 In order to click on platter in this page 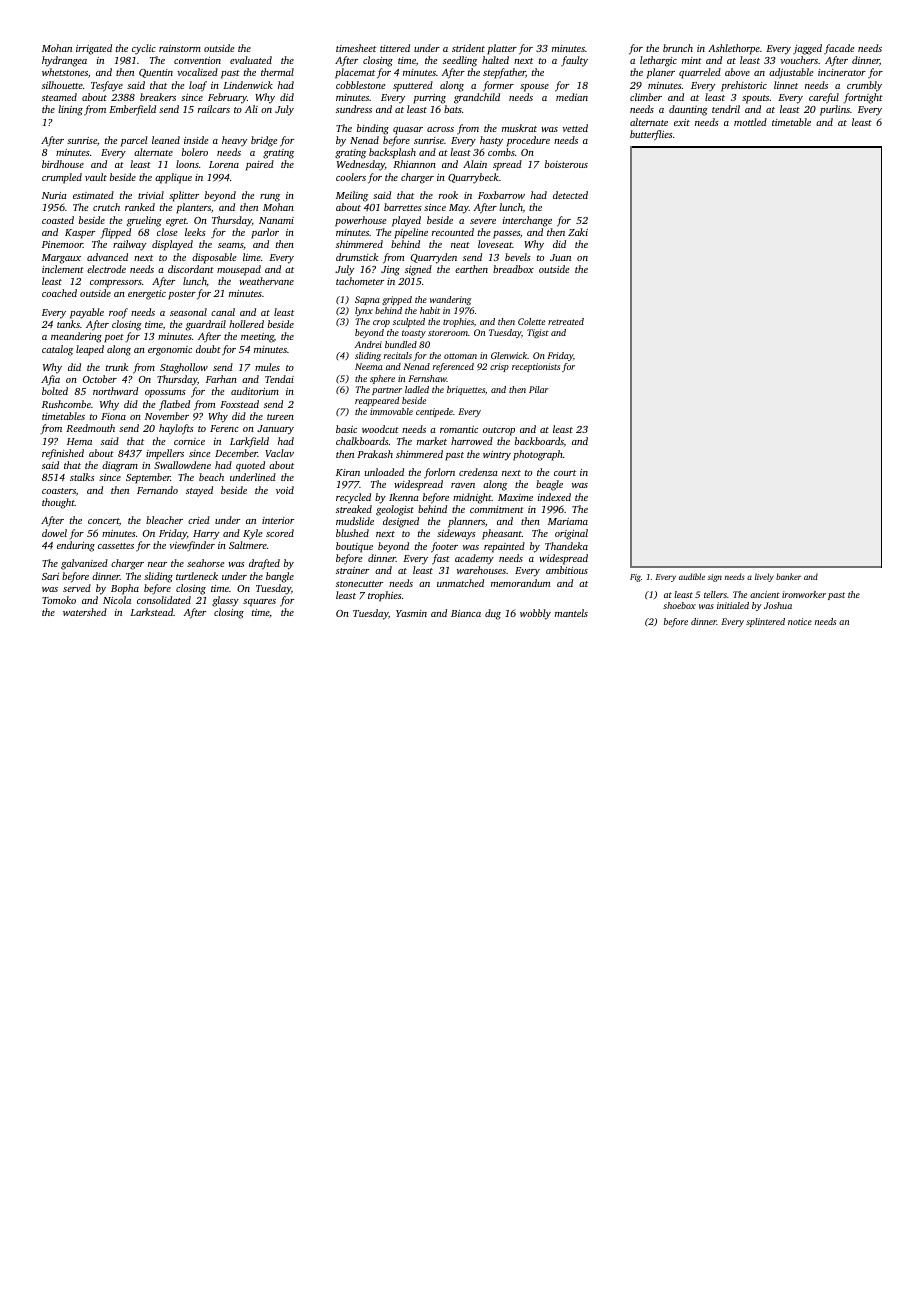, I will do `click(502, 49)`.
